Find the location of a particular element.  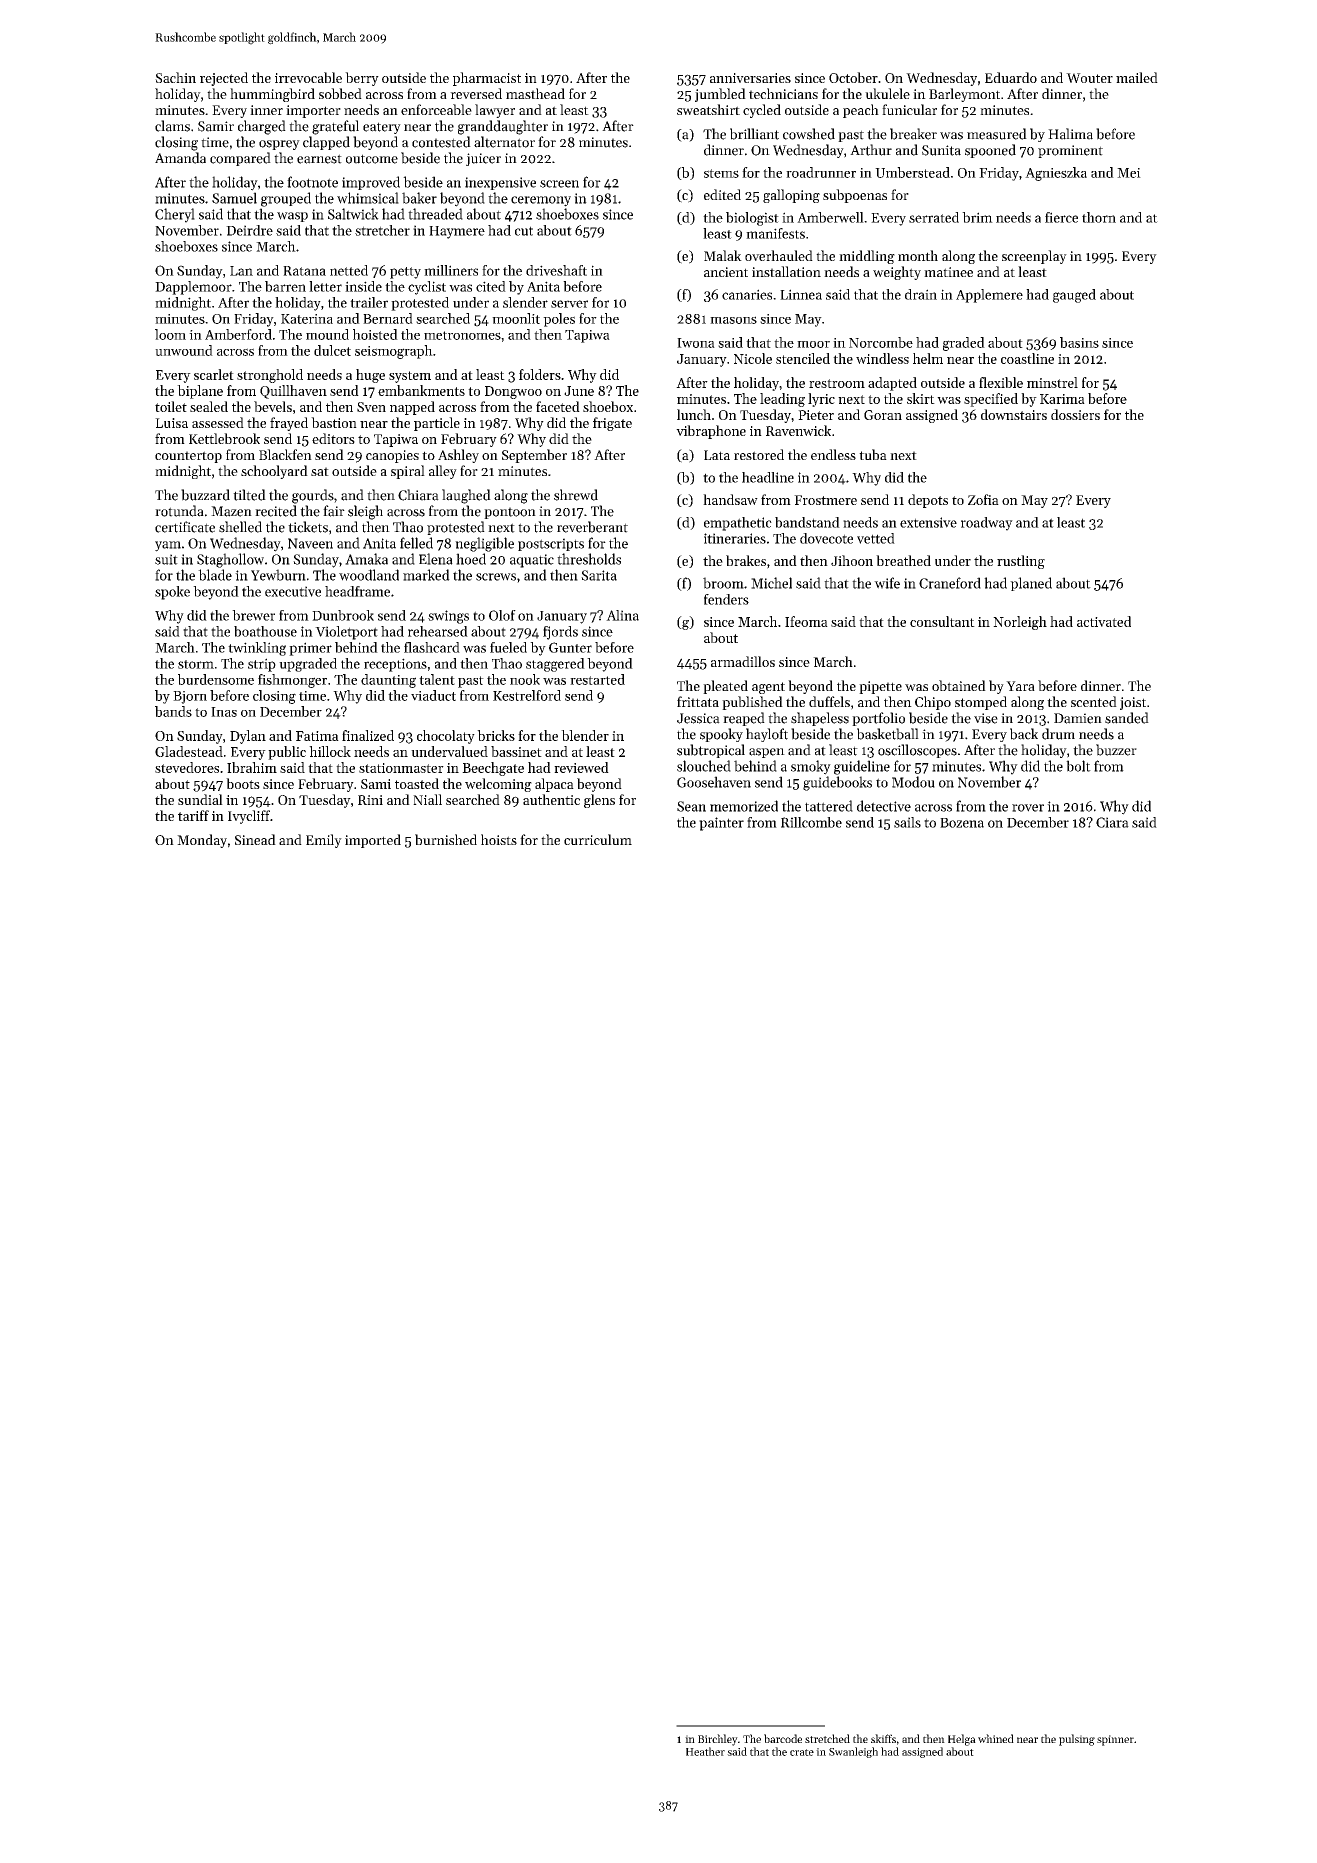

activated is located at coordinates (1104, 621).
